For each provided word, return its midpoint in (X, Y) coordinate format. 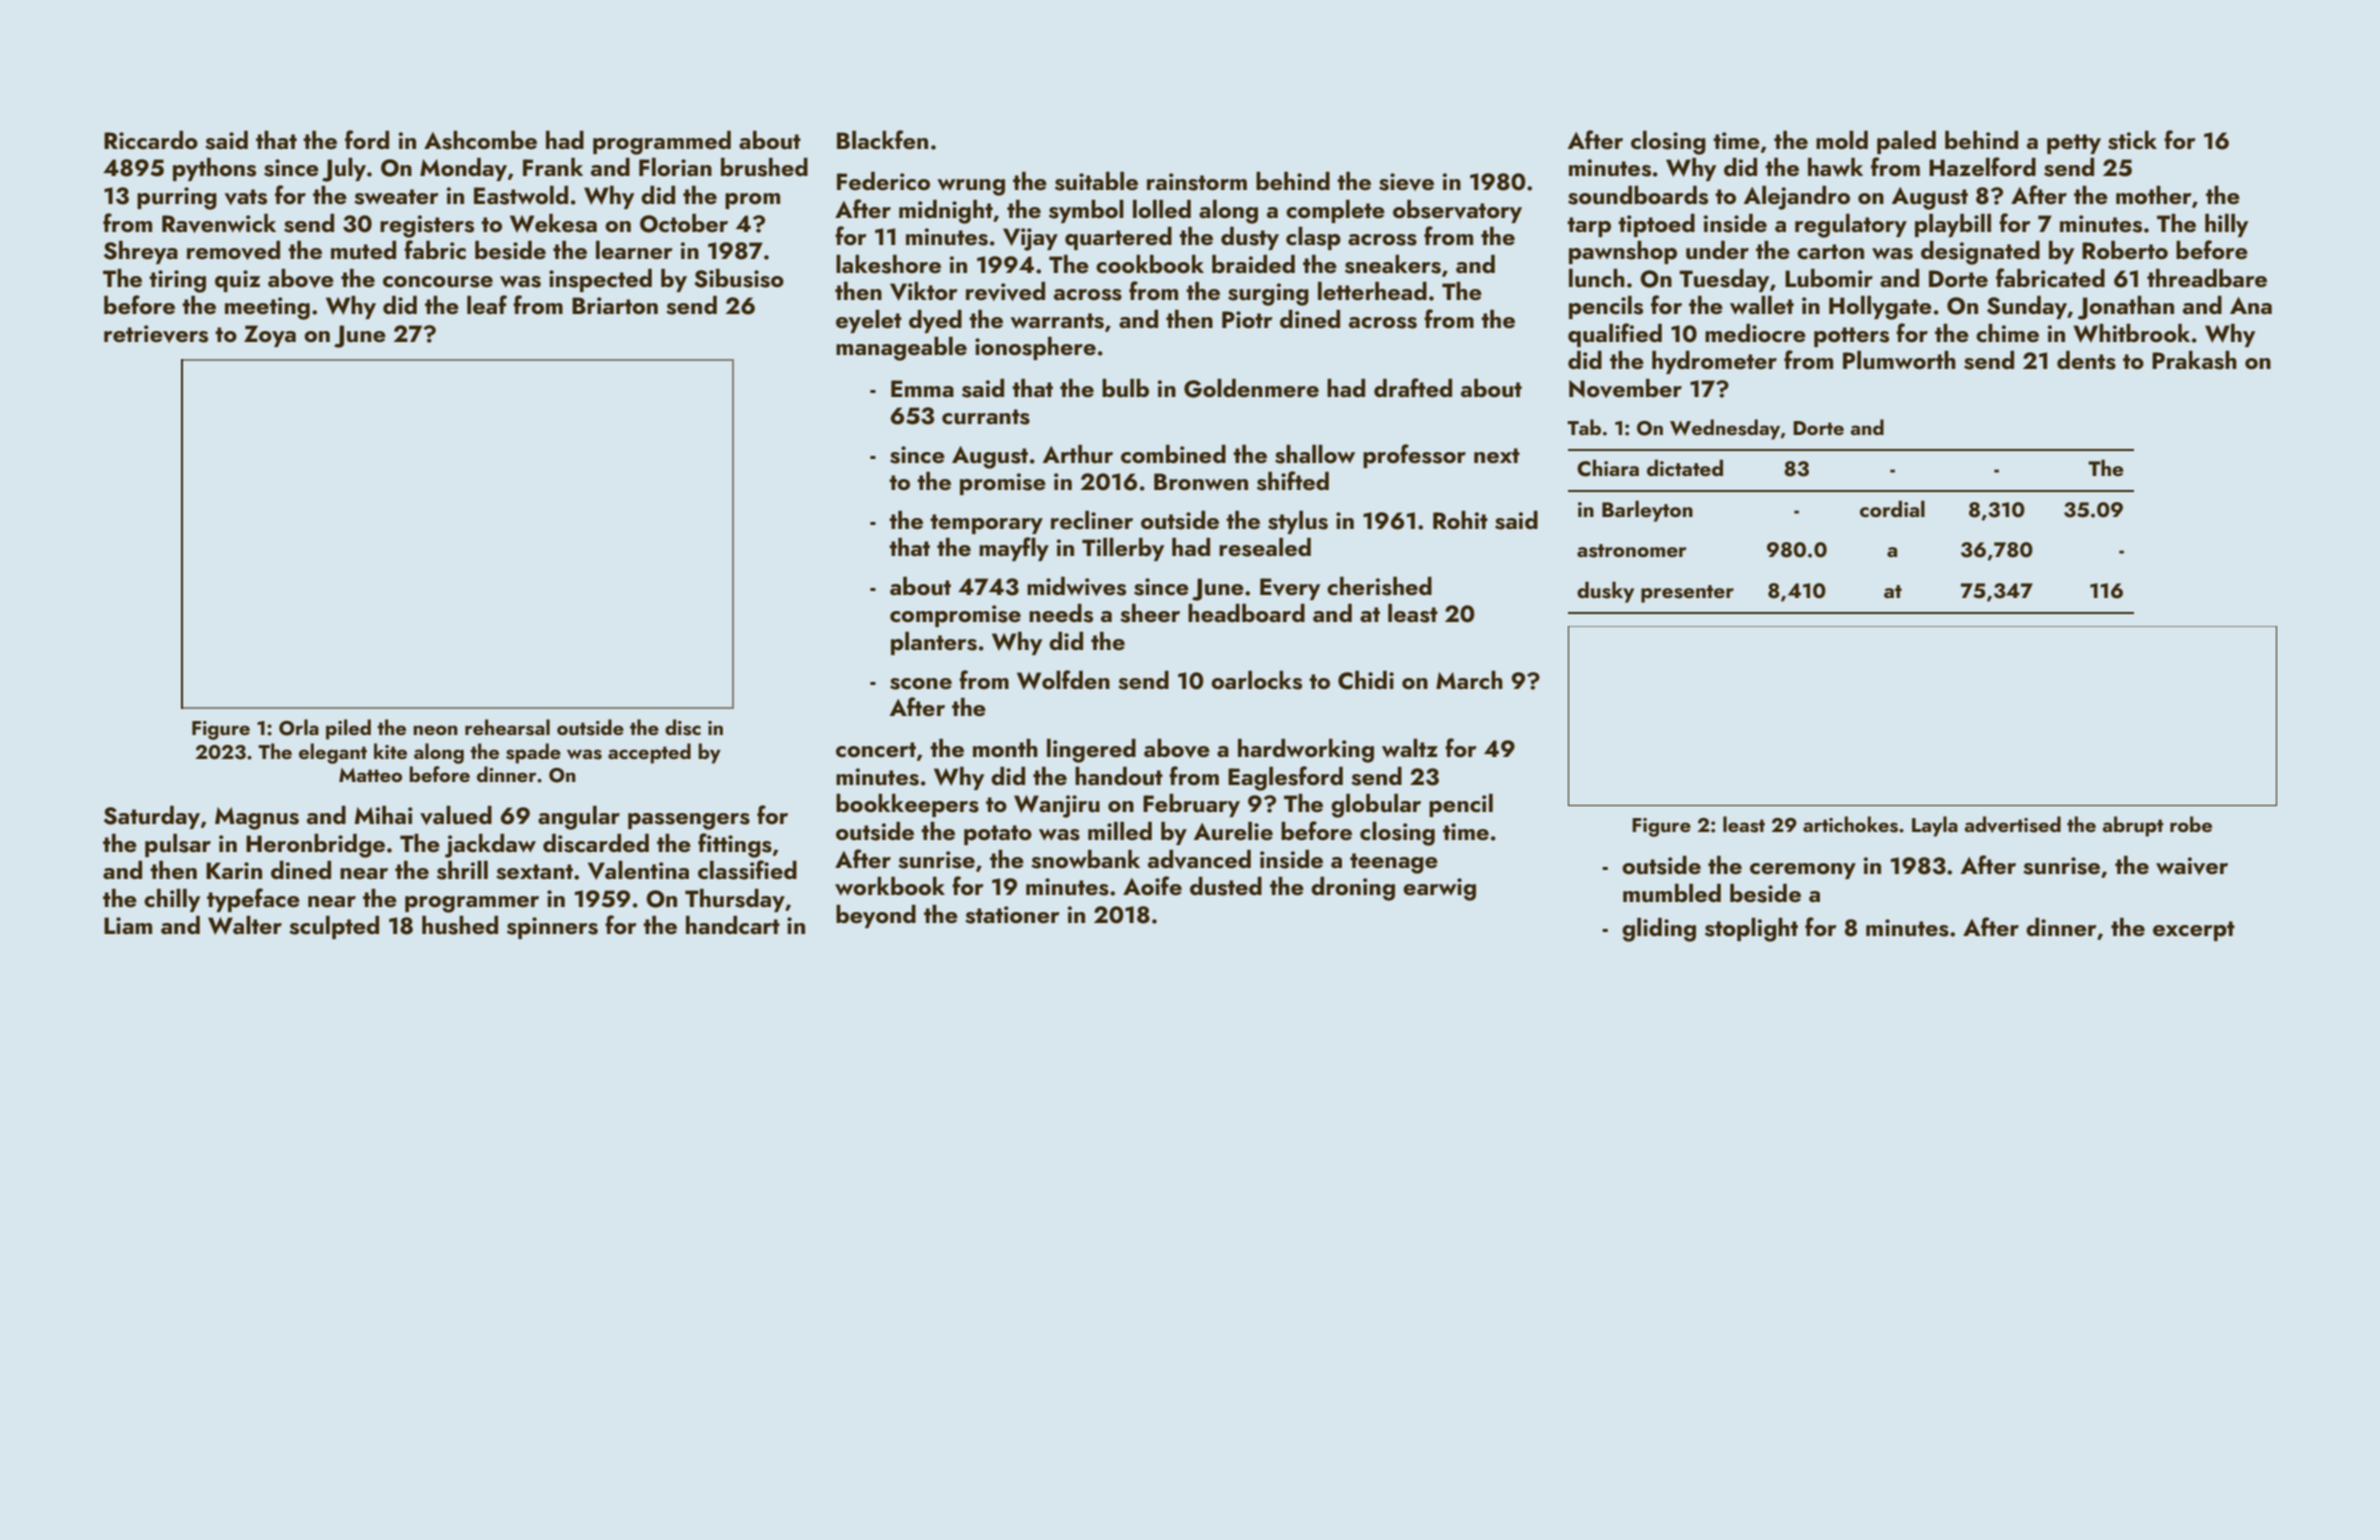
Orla (299, 727)
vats (246, 197)
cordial (1892, 509)
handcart (733, 925)
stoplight (1751, 930)
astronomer (1632, 551)
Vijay (1030, 239)
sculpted (334, 927)
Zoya (270, 336)
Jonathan (2126, 308)
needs (1061, 613)
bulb (1125, 388)
